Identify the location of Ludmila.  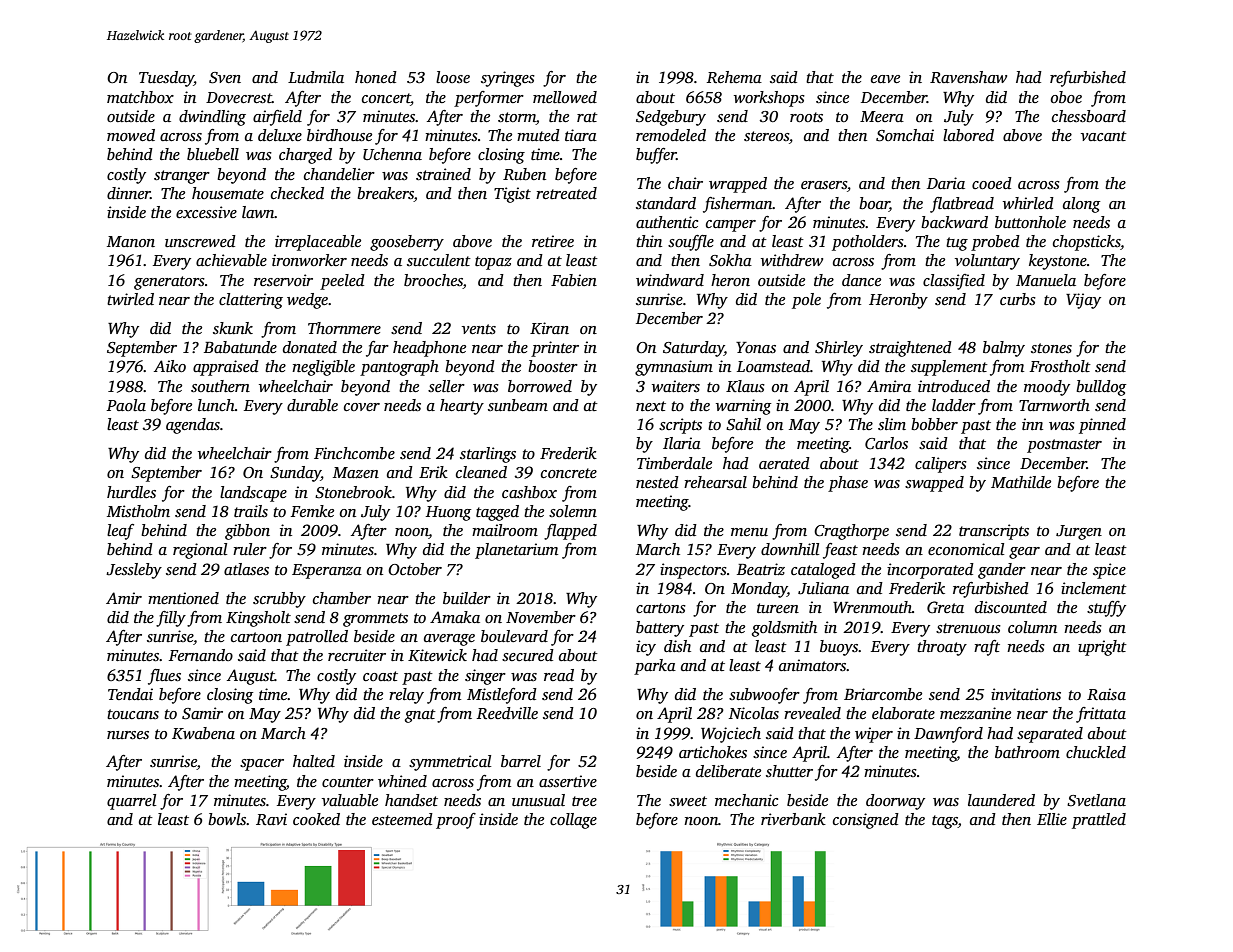
(316, 77).
